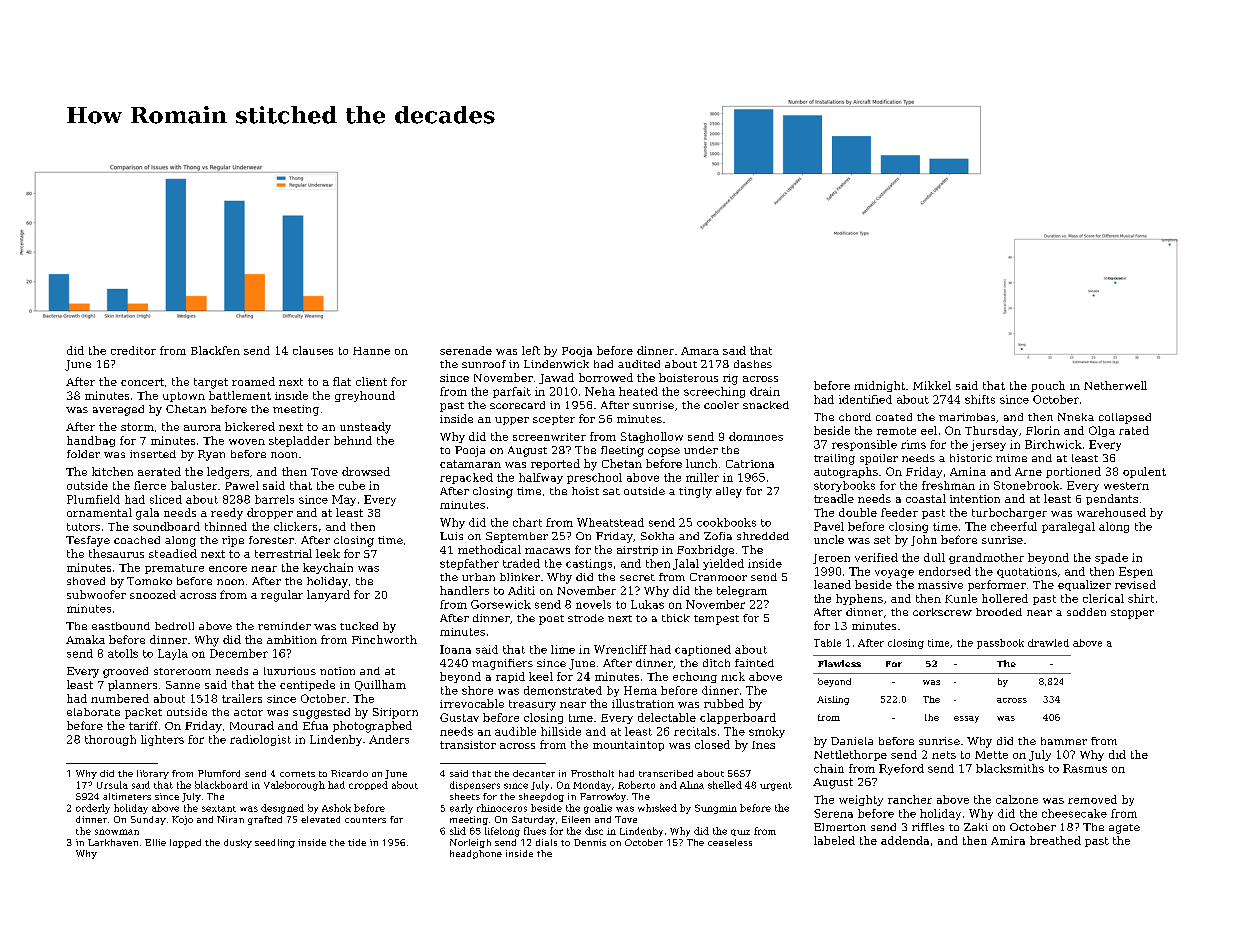  Describe the element at coordinates (371, 351) in the image. I see `Hanne` at that location.
